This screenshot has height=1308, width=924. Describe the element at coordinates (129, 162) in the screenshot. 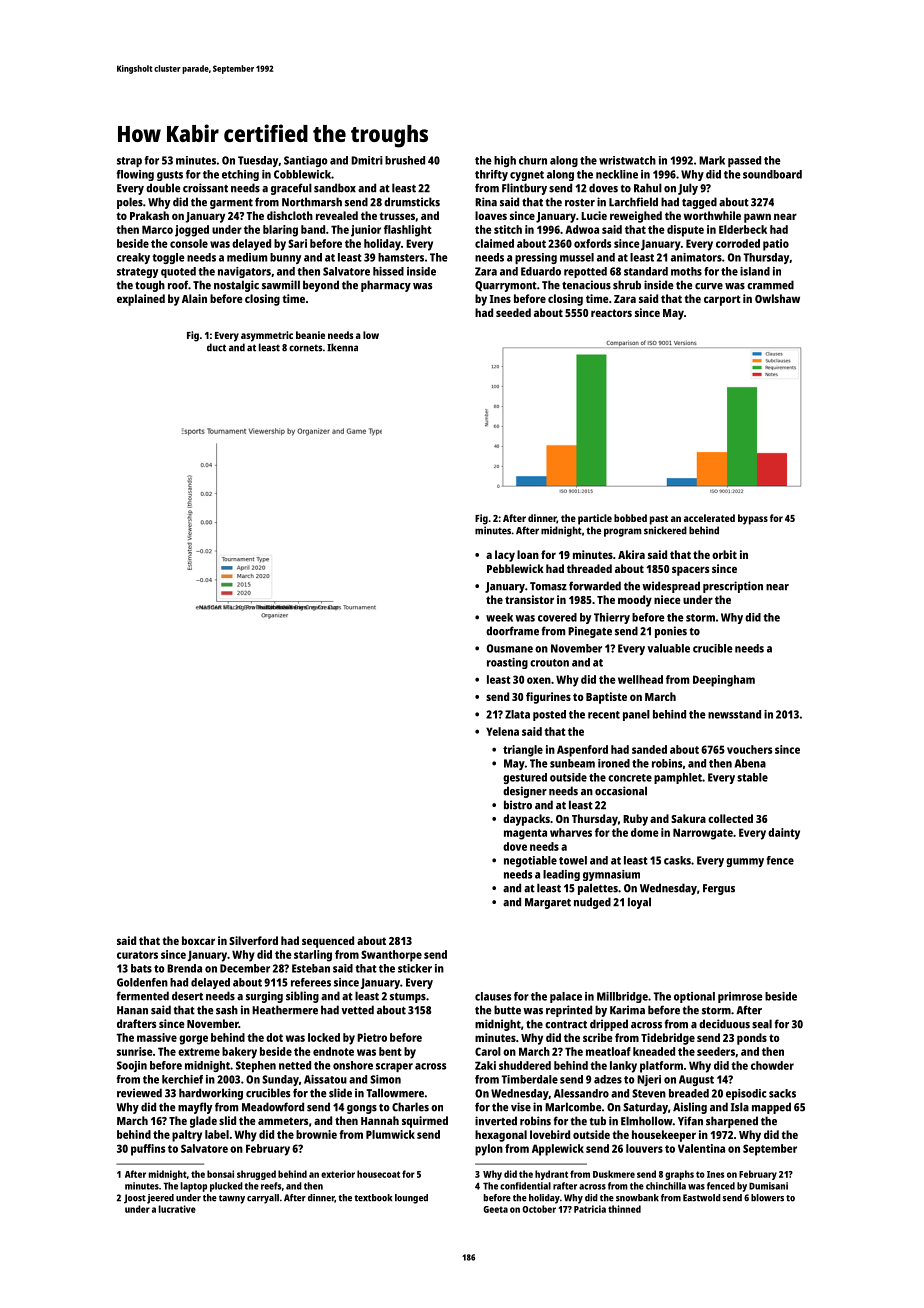

I see `strap` at that location.
